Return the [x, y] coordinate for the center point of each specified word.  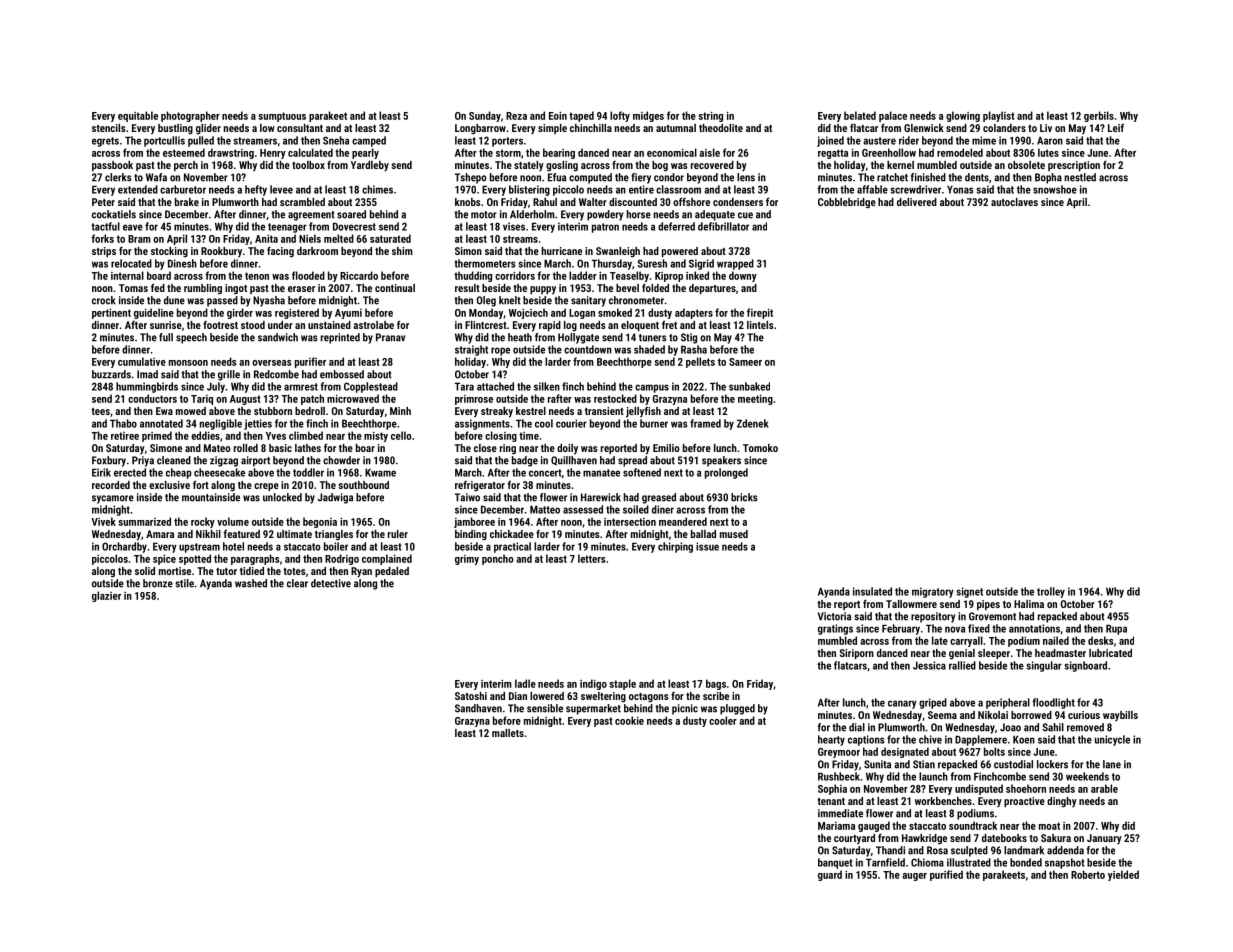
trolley [1051, 592]
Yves [276, 436]
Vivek [103, 521]
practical [512, 547]
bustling [175, 129]
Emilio [666, 448]
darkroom [317, 251]
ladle [525, 683]
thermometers [484, 263]
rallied [962, 665]
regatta [833, 154]
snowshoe [1055, 189]
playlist [999, 116]
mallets [508, 733]
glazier [106, 596]
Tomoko [760, 448]
